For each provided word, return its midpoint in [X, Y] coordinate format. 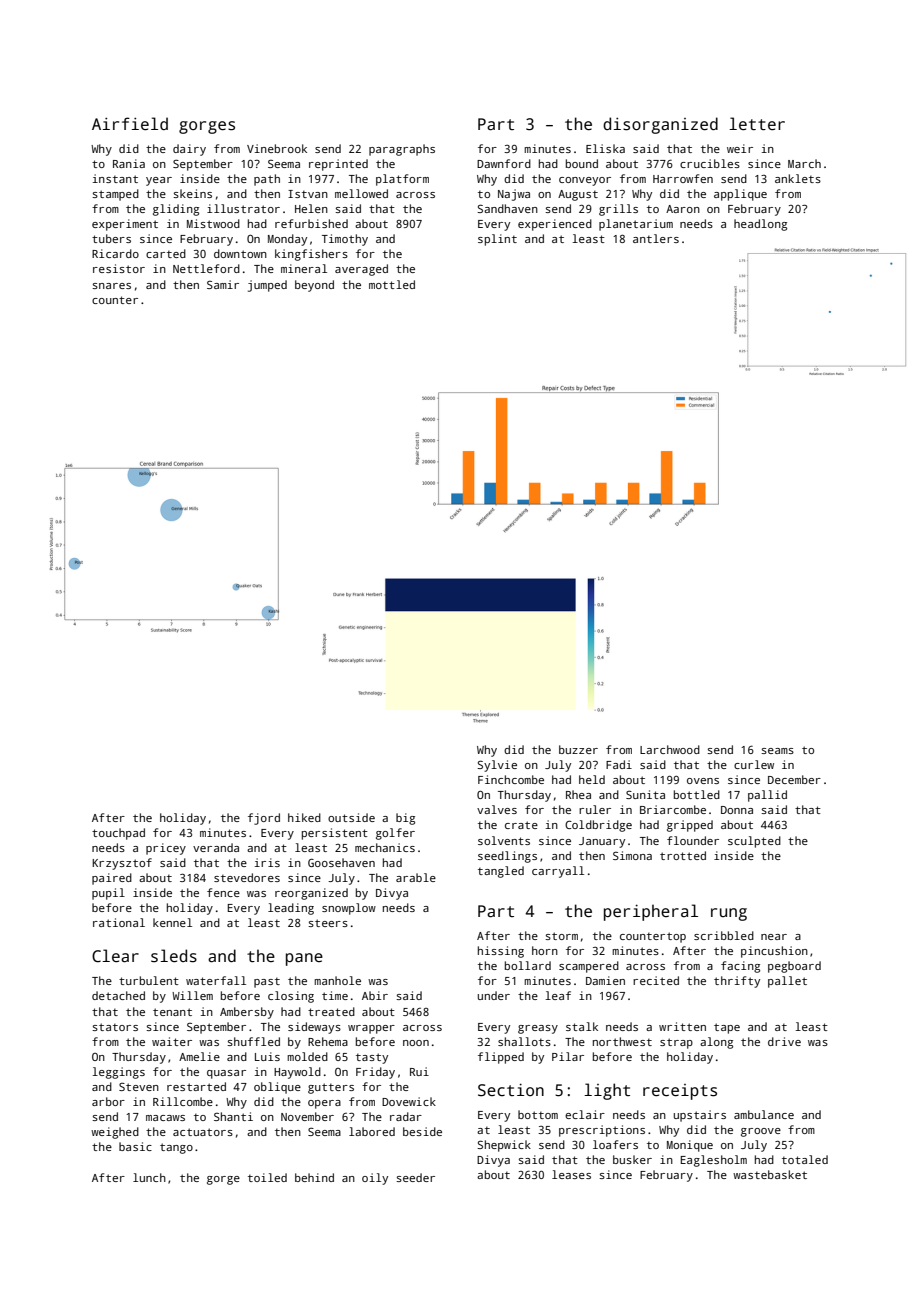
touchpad [118, 834]
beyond [314, 286]
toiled [267, 1177]
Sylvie [497, 766]
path [267, 180]
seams [777, 751]
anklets [798, 178]
